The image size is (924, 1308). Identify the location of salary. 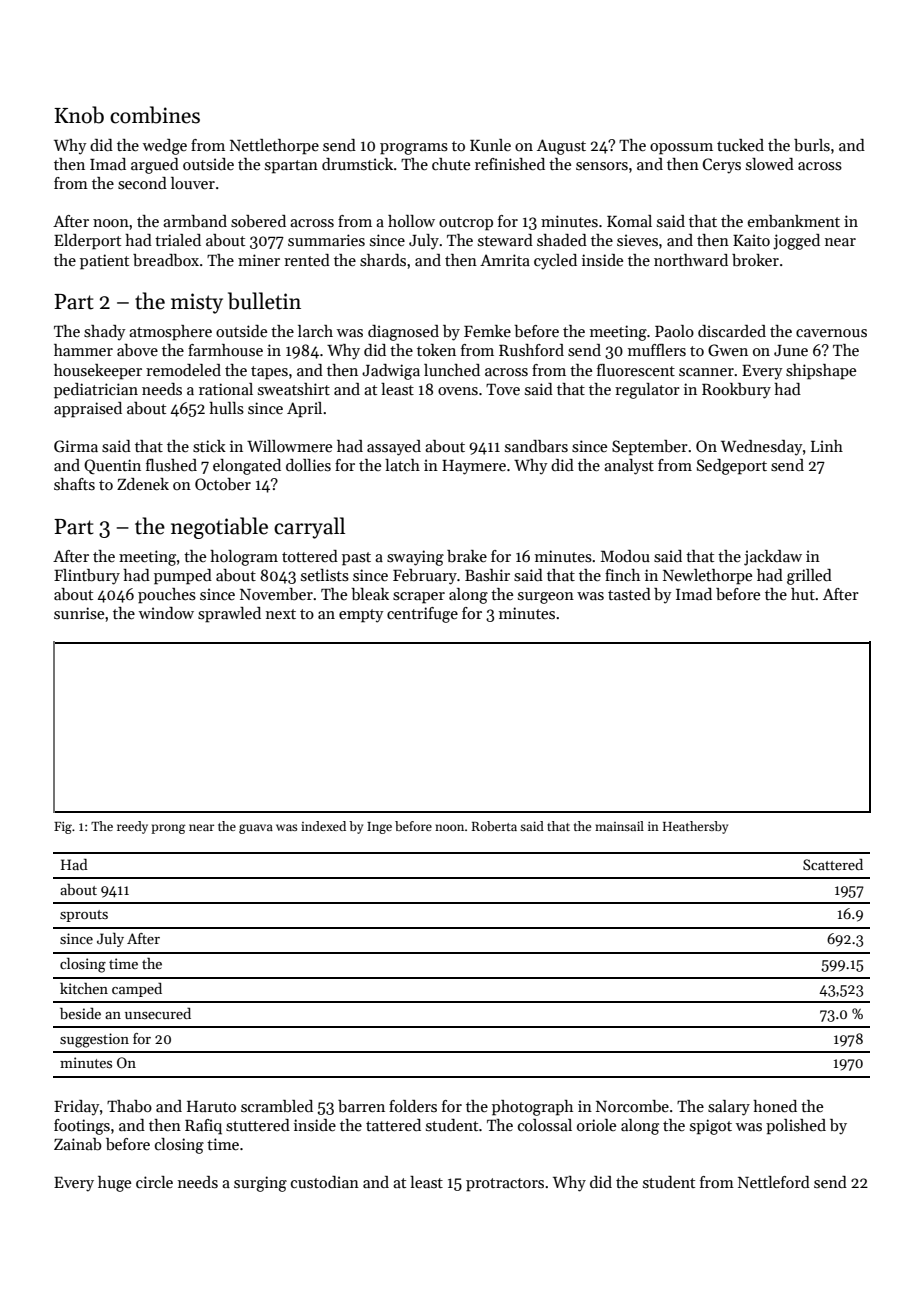
(729, 1108).
